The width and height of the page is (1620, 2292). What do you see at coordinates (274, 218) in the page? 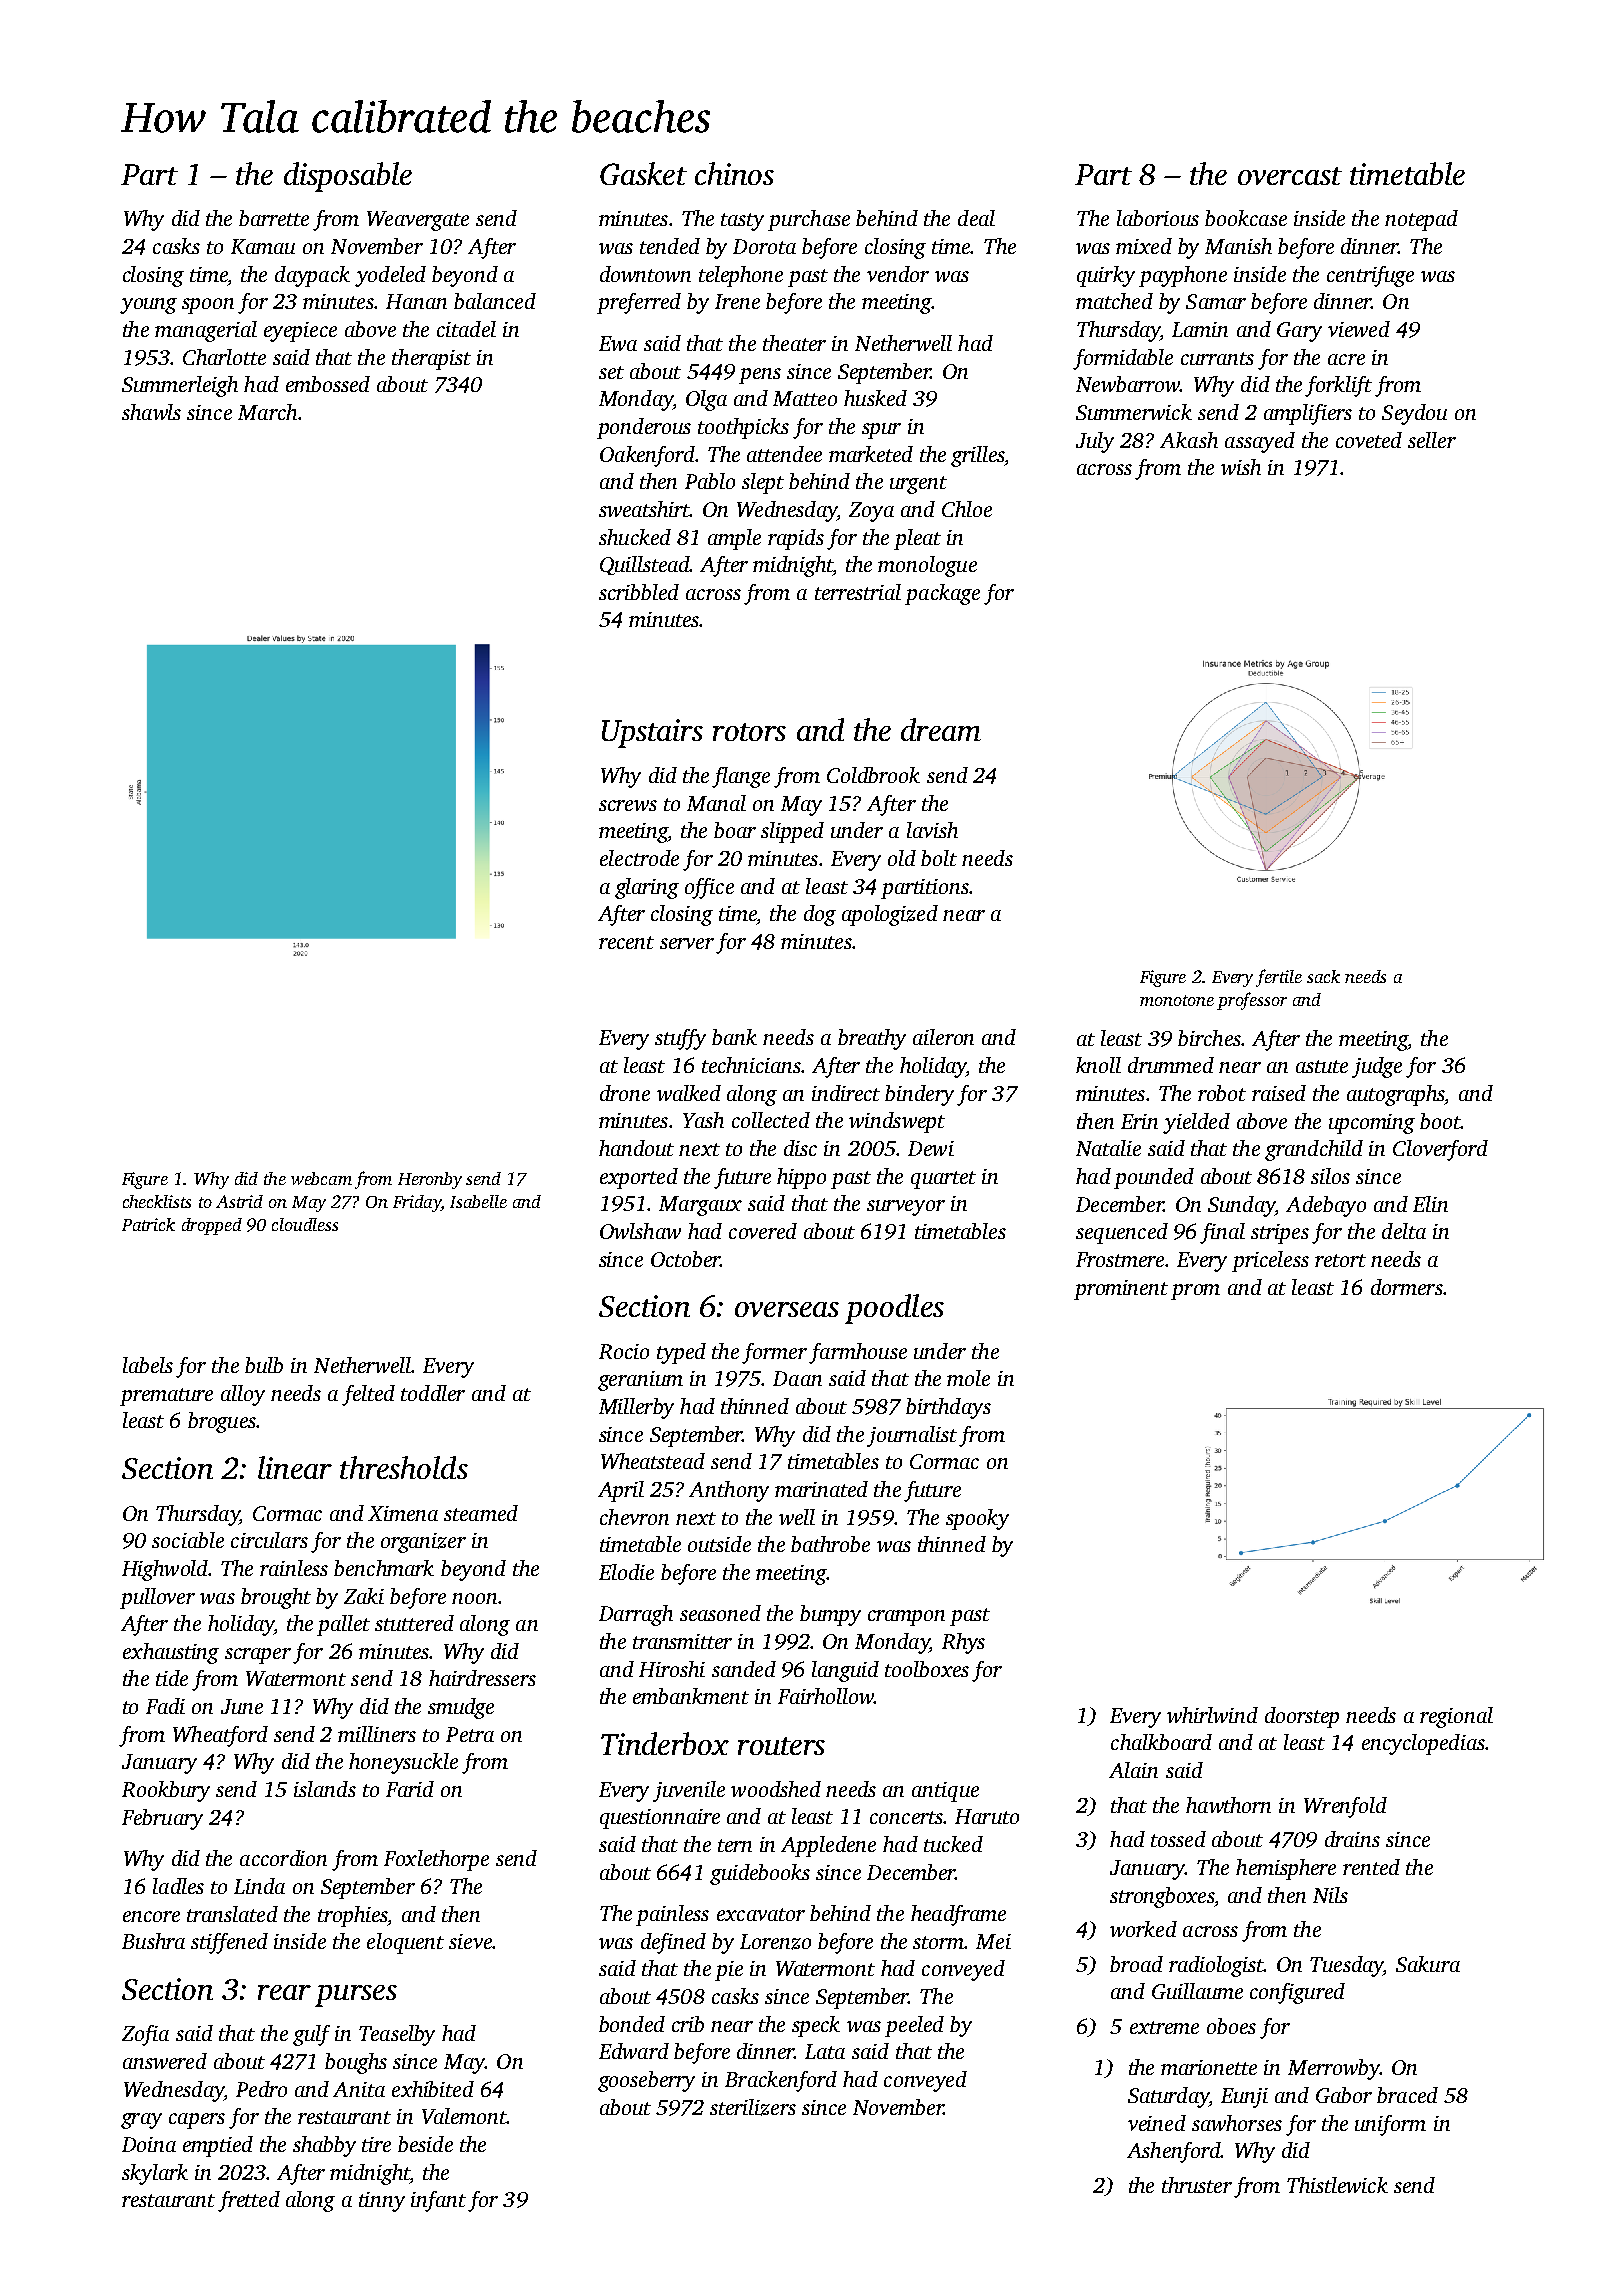
I see `barrette` at bounding box center [274, 218].
